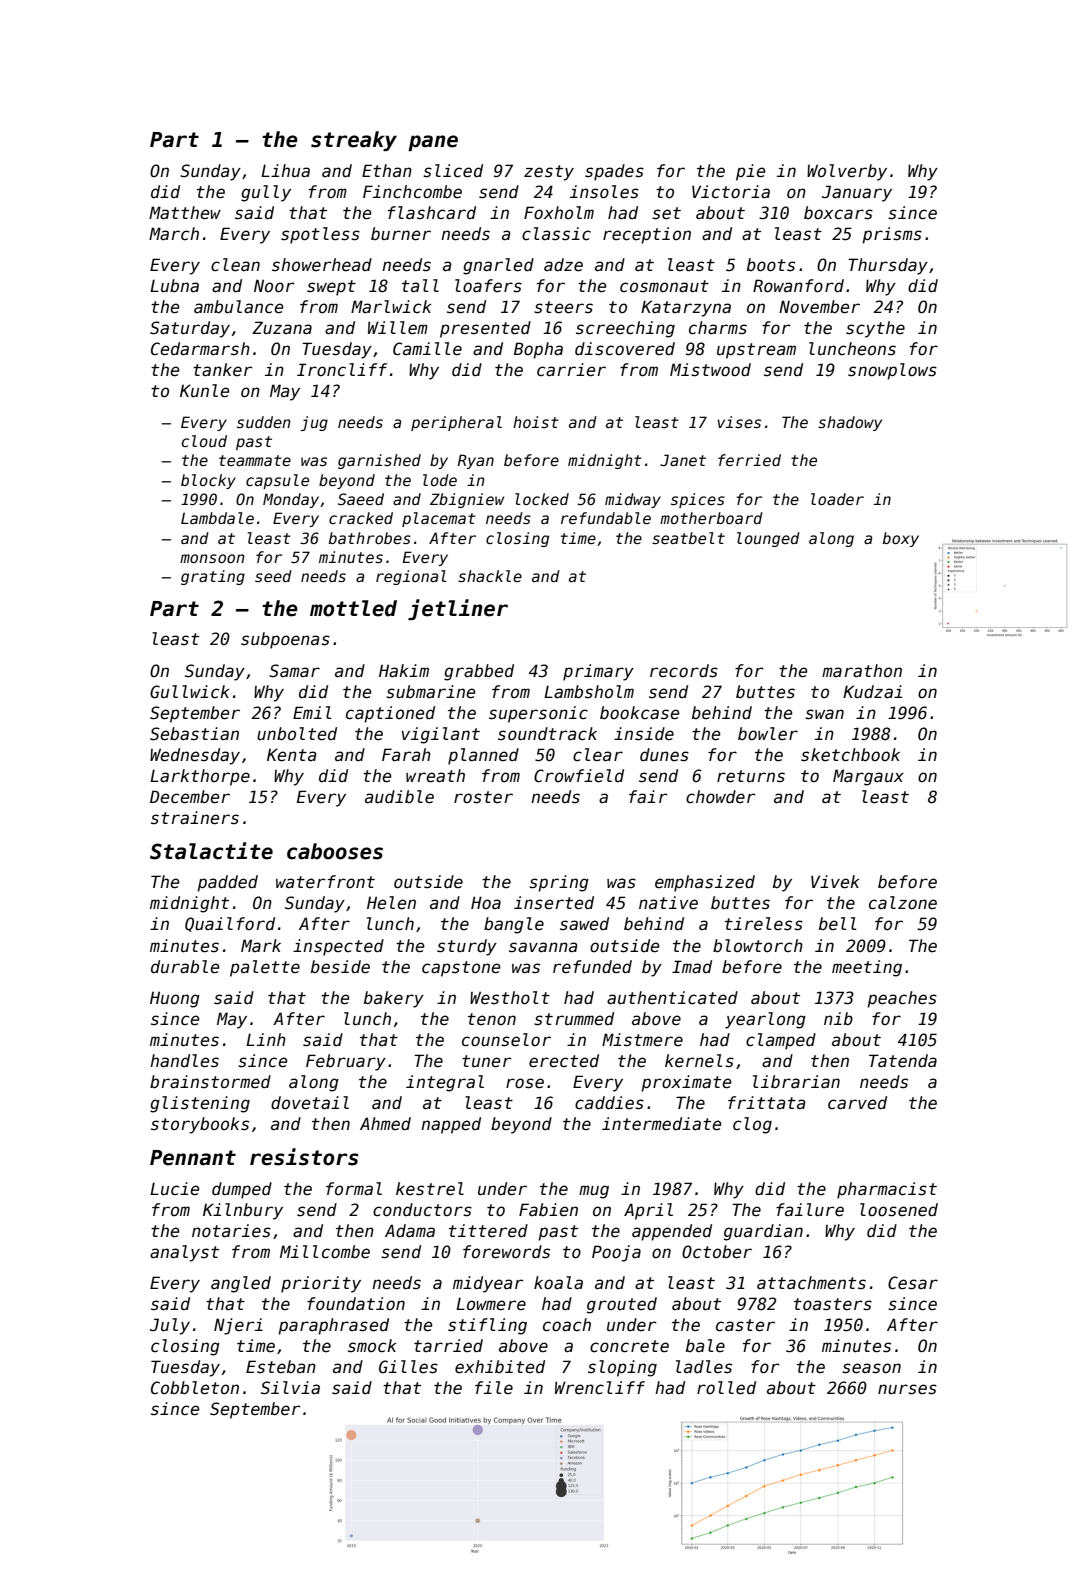 Image resolution: width=1088 pixels, height=1576 pixels. What do you see at coordinates (847, 172) in the document?
I see `Wolverby` at bounding box center [847, 172].
